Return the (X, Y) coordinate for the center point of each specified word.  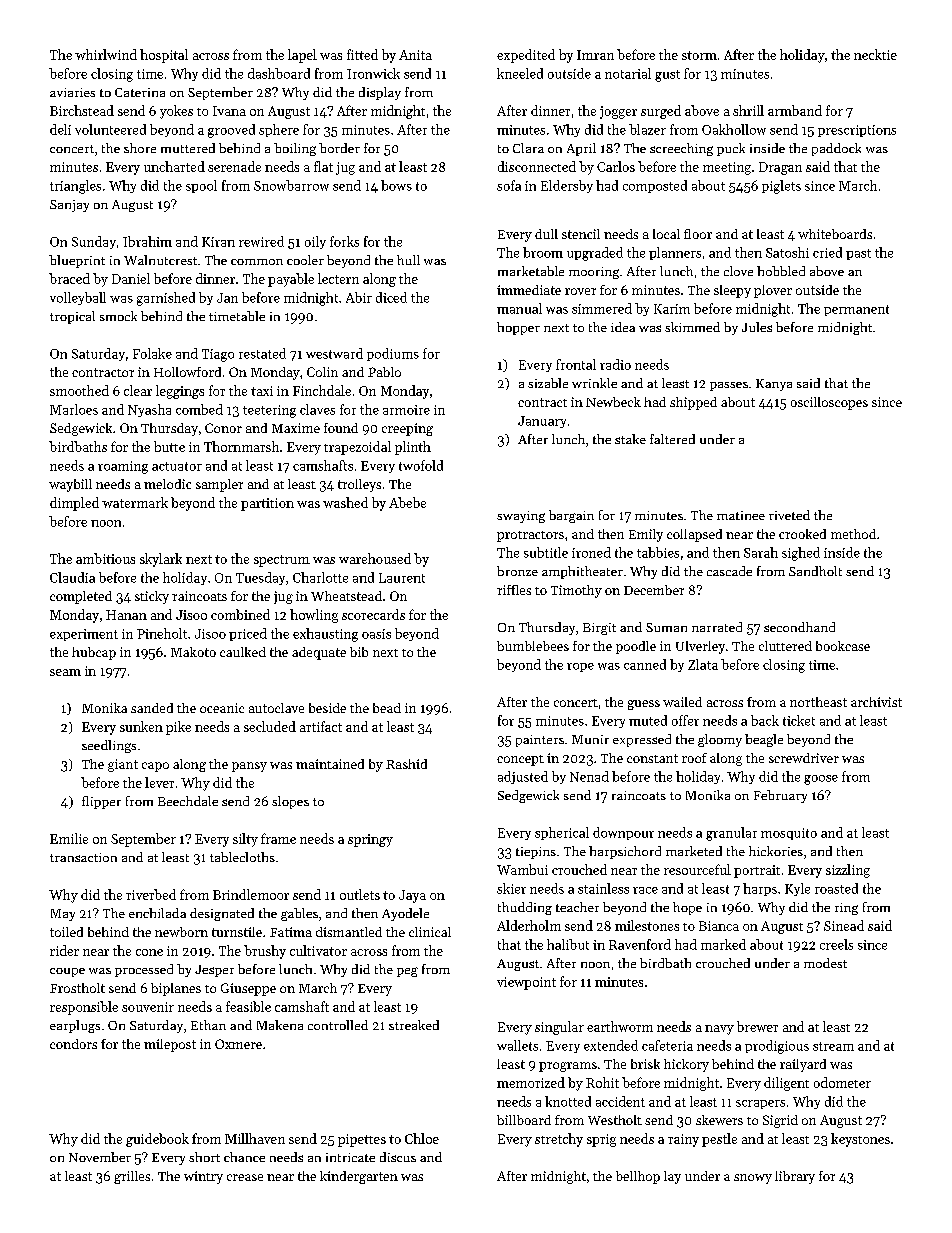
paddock (836, 149)
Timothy (576, 591)
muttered (188, 148)
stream (833, 1046)
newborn (181, 932)
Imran (595, 55)
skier (511, 888)
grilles (132, 1177)
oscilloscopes (829, 403)
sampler (219, 485)
